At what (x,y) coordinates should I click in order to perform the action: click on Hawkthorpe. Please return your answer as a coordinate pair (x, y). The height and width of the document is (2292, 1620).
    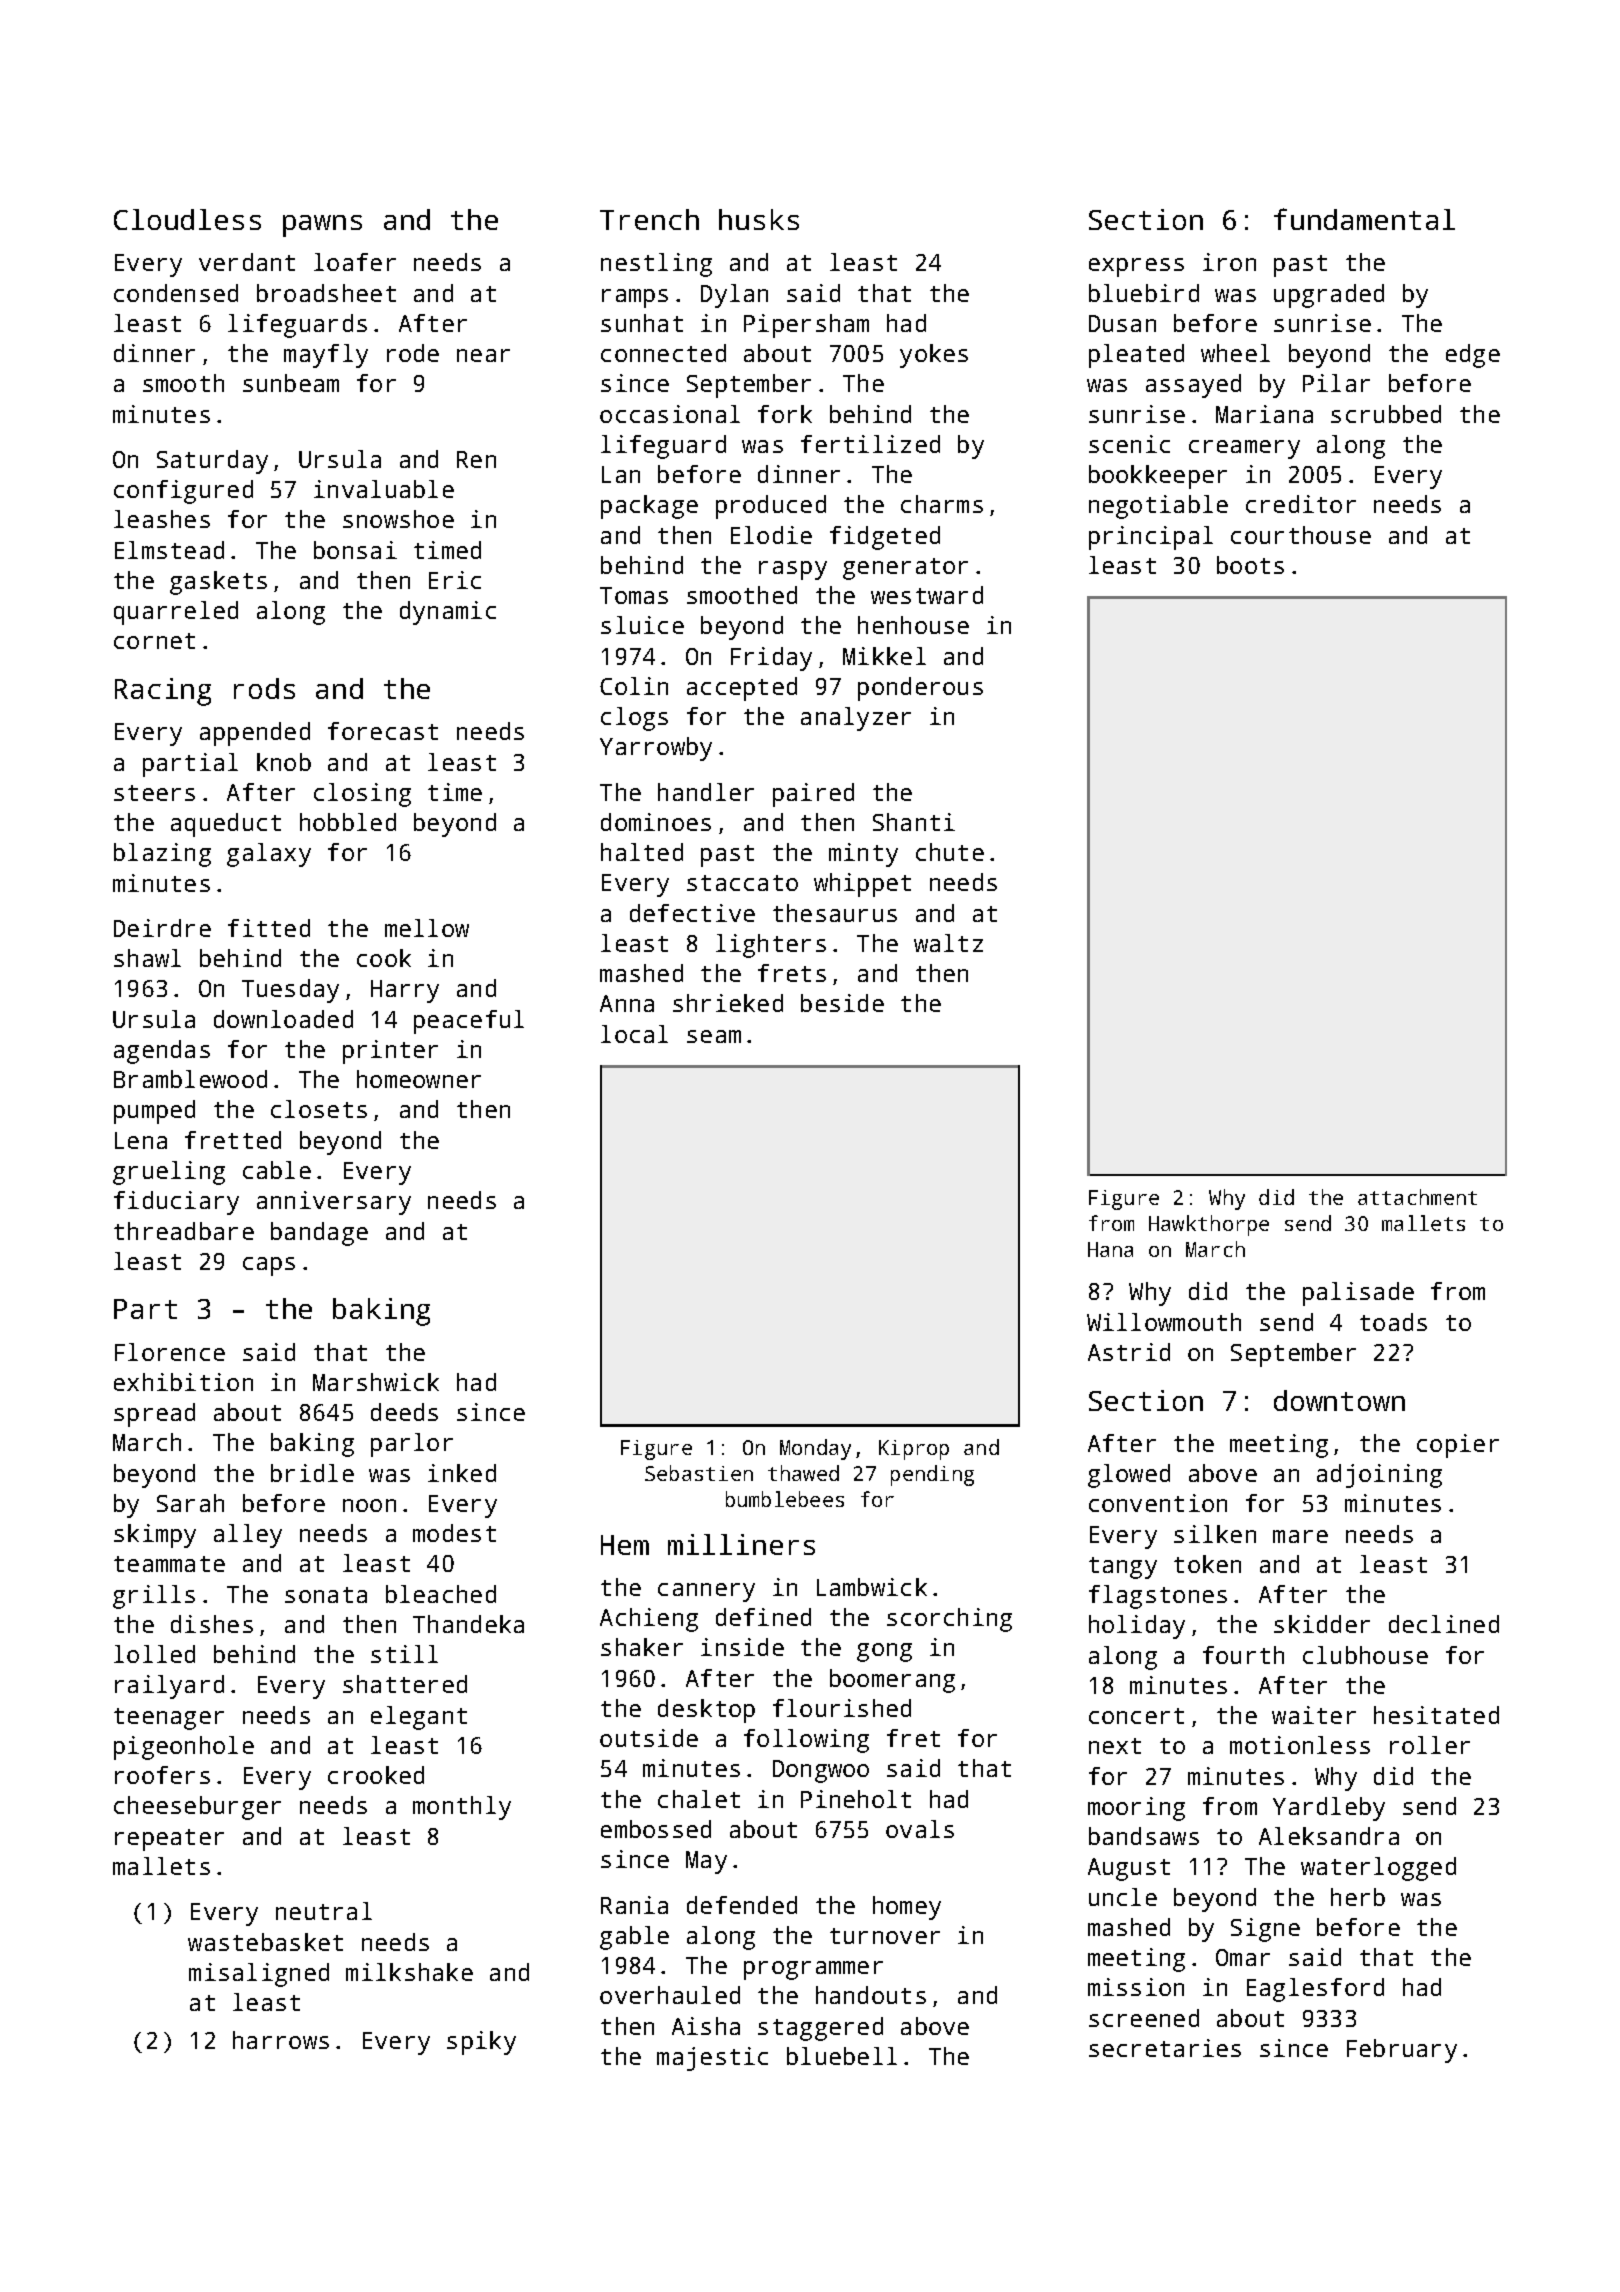
    Looking at the image, I should click on (1209, 1225).
